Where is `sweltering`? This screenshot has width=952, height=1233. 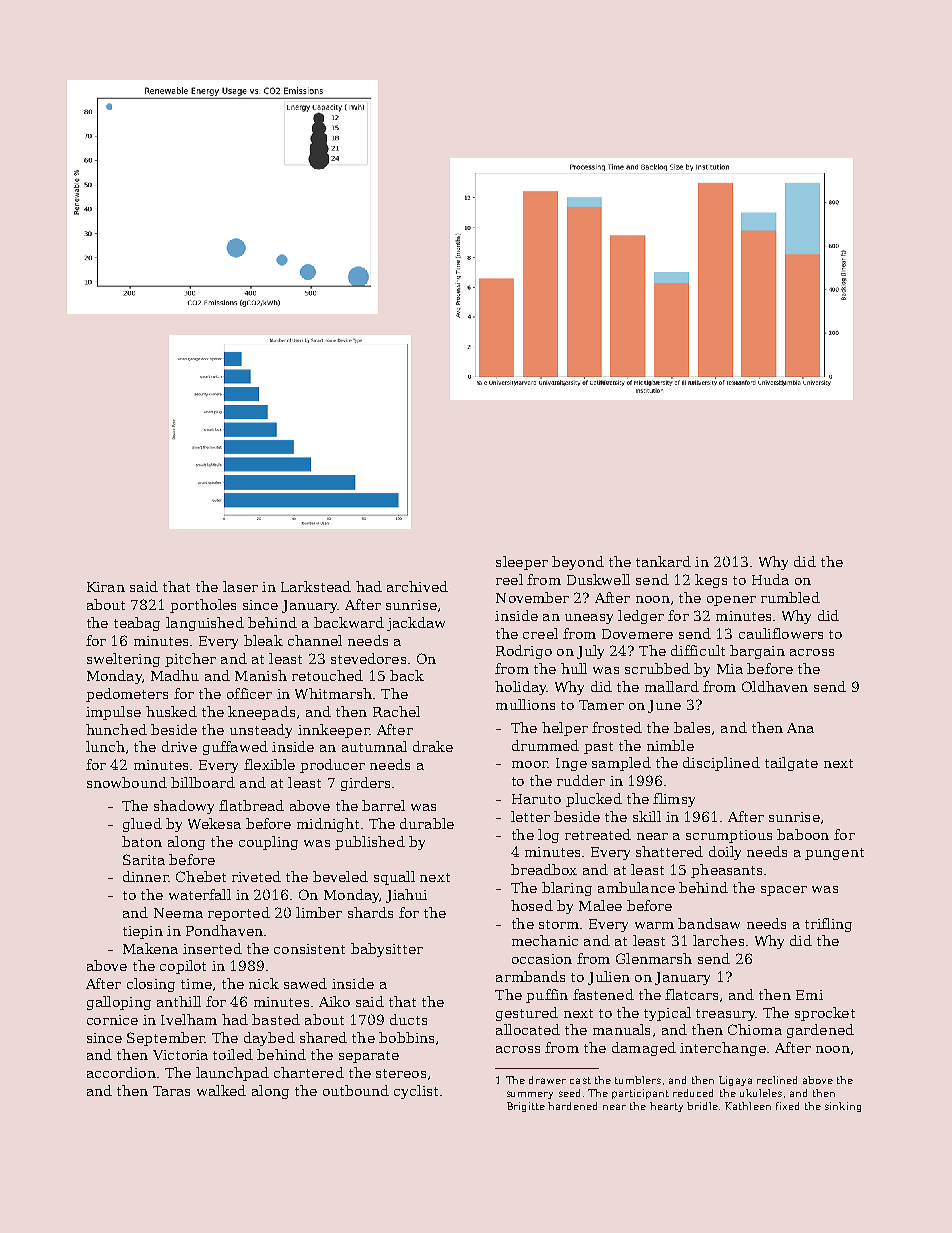 sweltering is located at coordinates (123, 660).
